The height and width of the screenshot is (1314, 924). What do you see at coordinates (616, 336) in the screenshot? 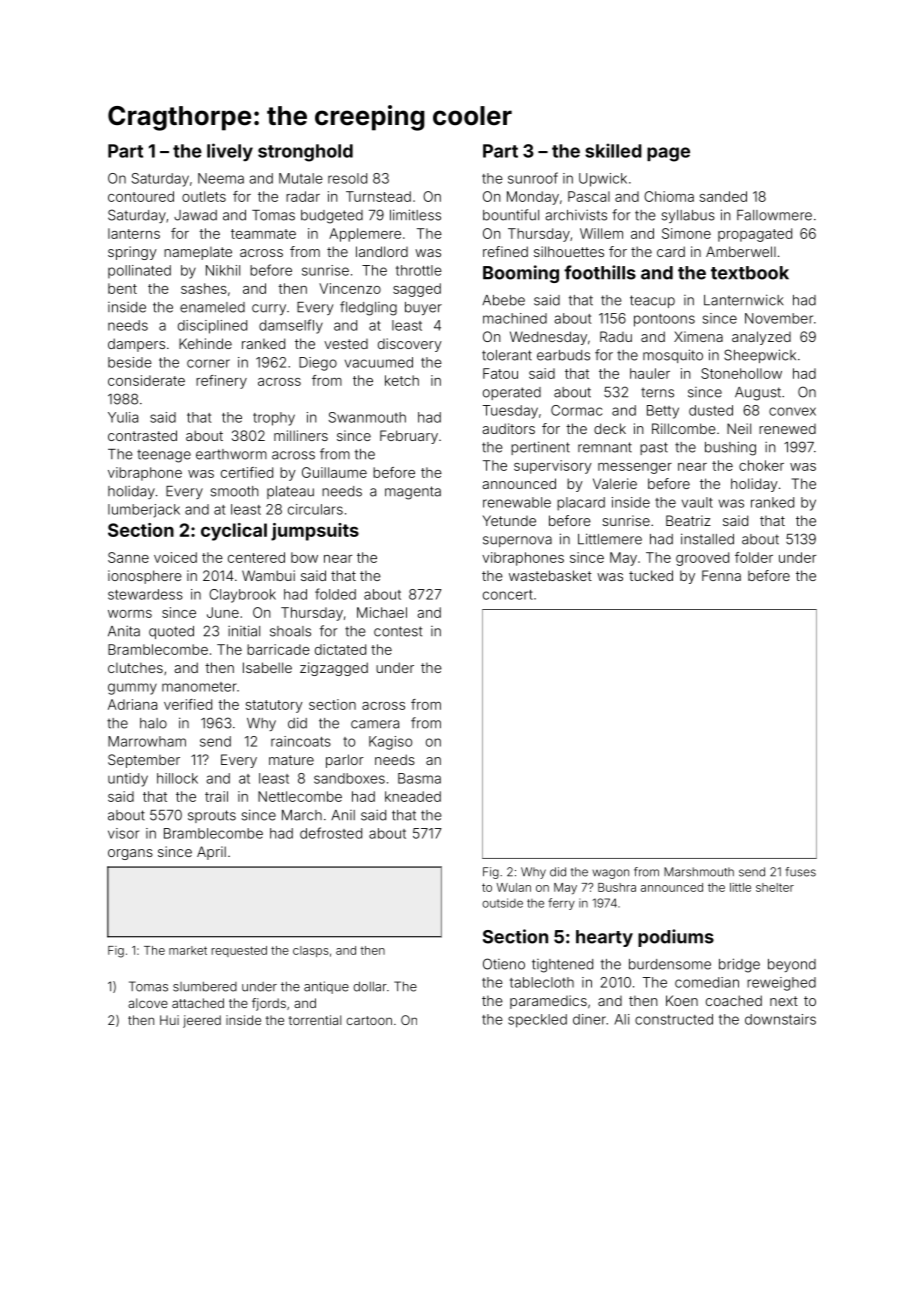
I see `Radu` at bounding box center [616, 336].
